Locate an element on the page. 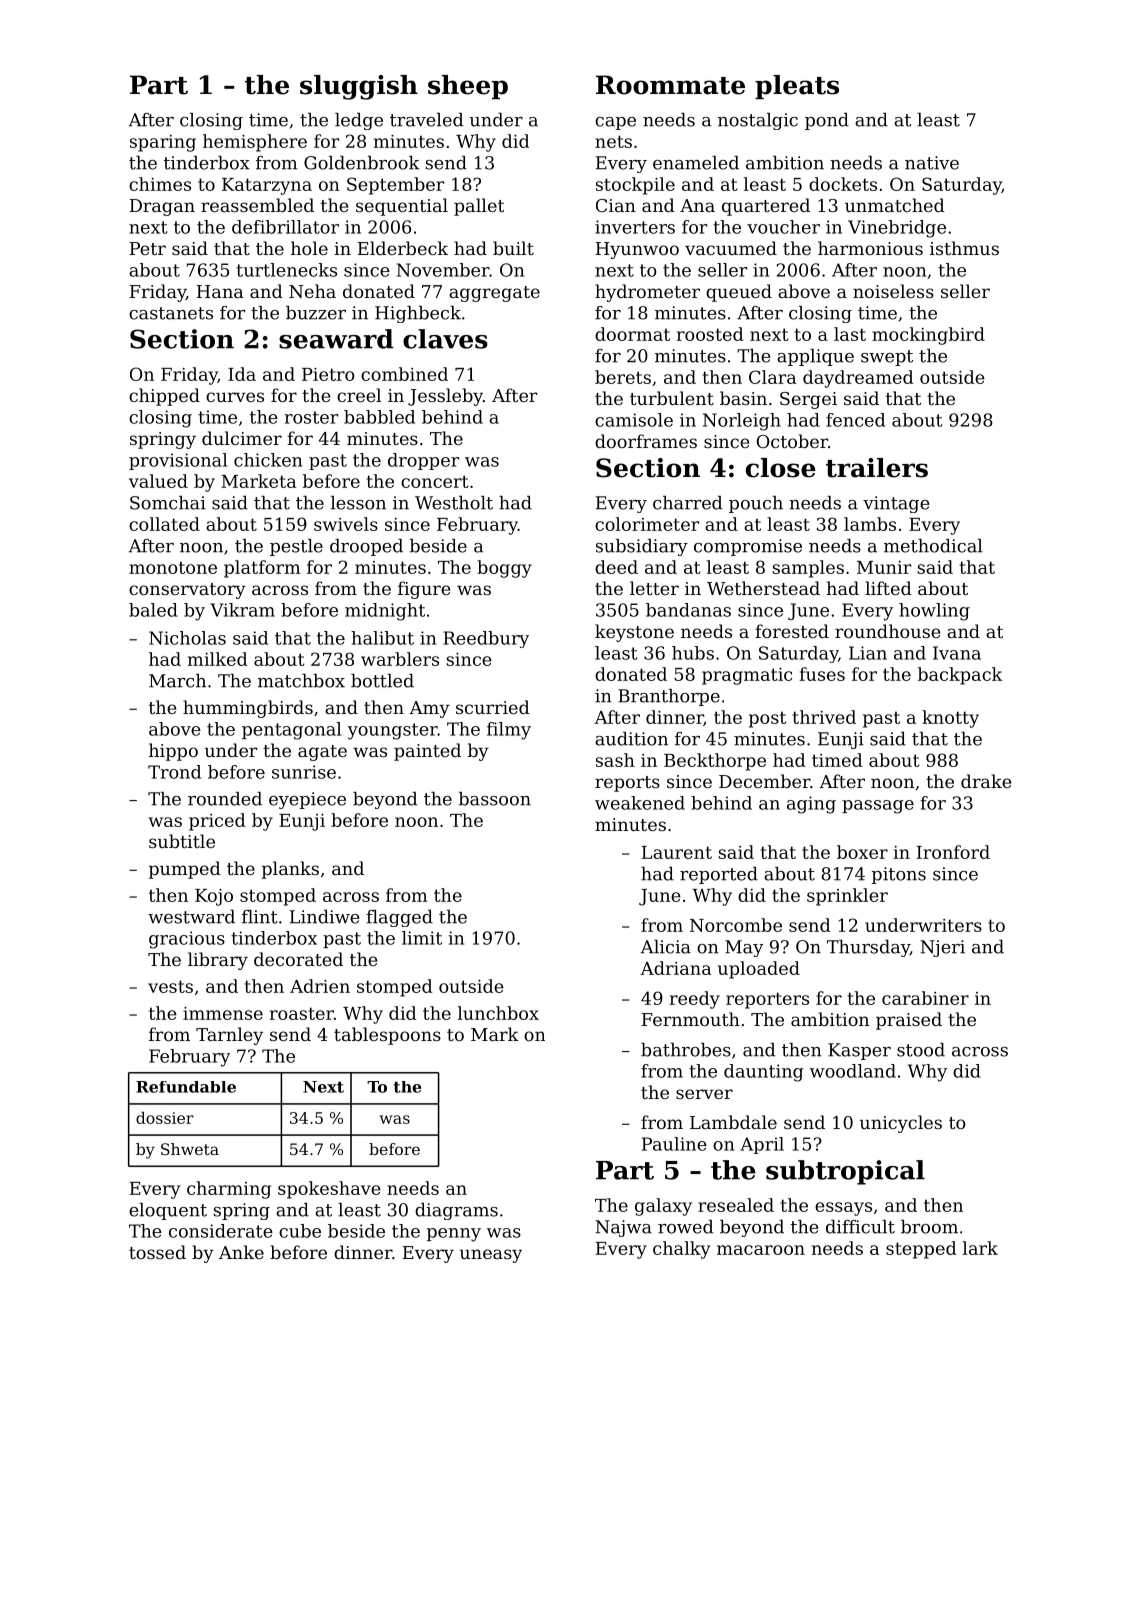  deed is located at coordinates (616, 567).
